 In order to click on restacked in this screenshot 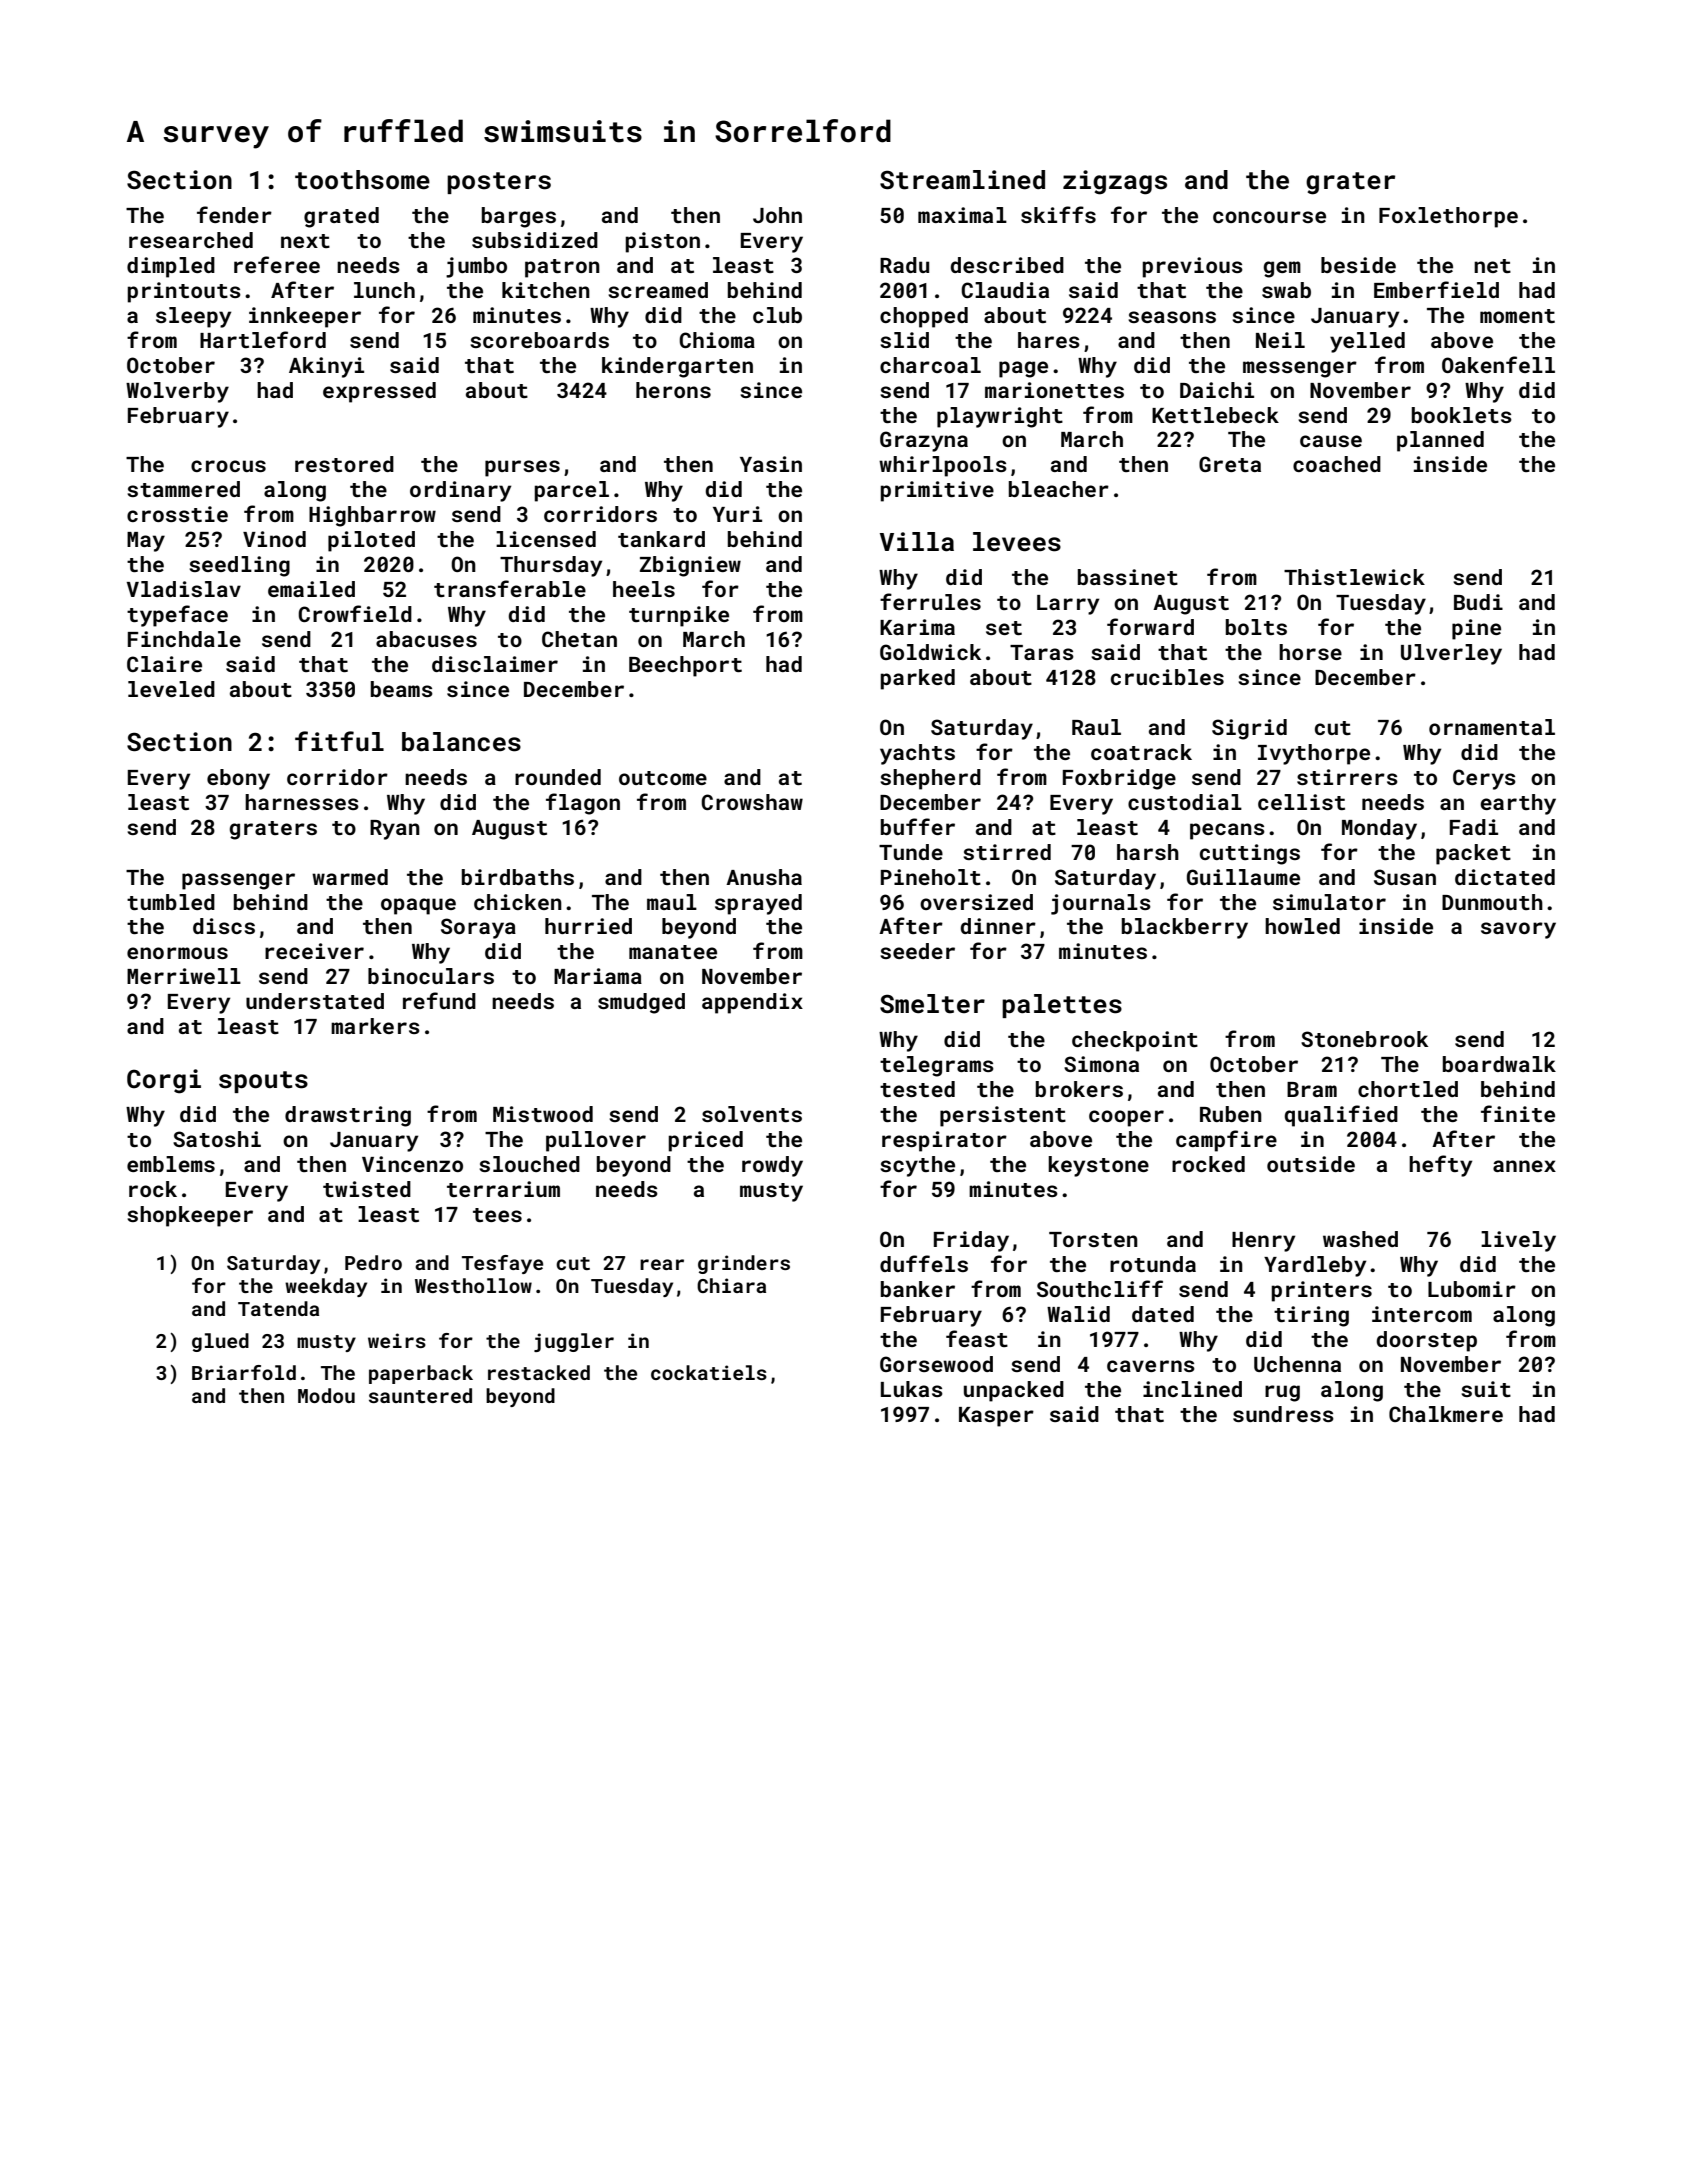, I will do `click(539, 1372)`.
